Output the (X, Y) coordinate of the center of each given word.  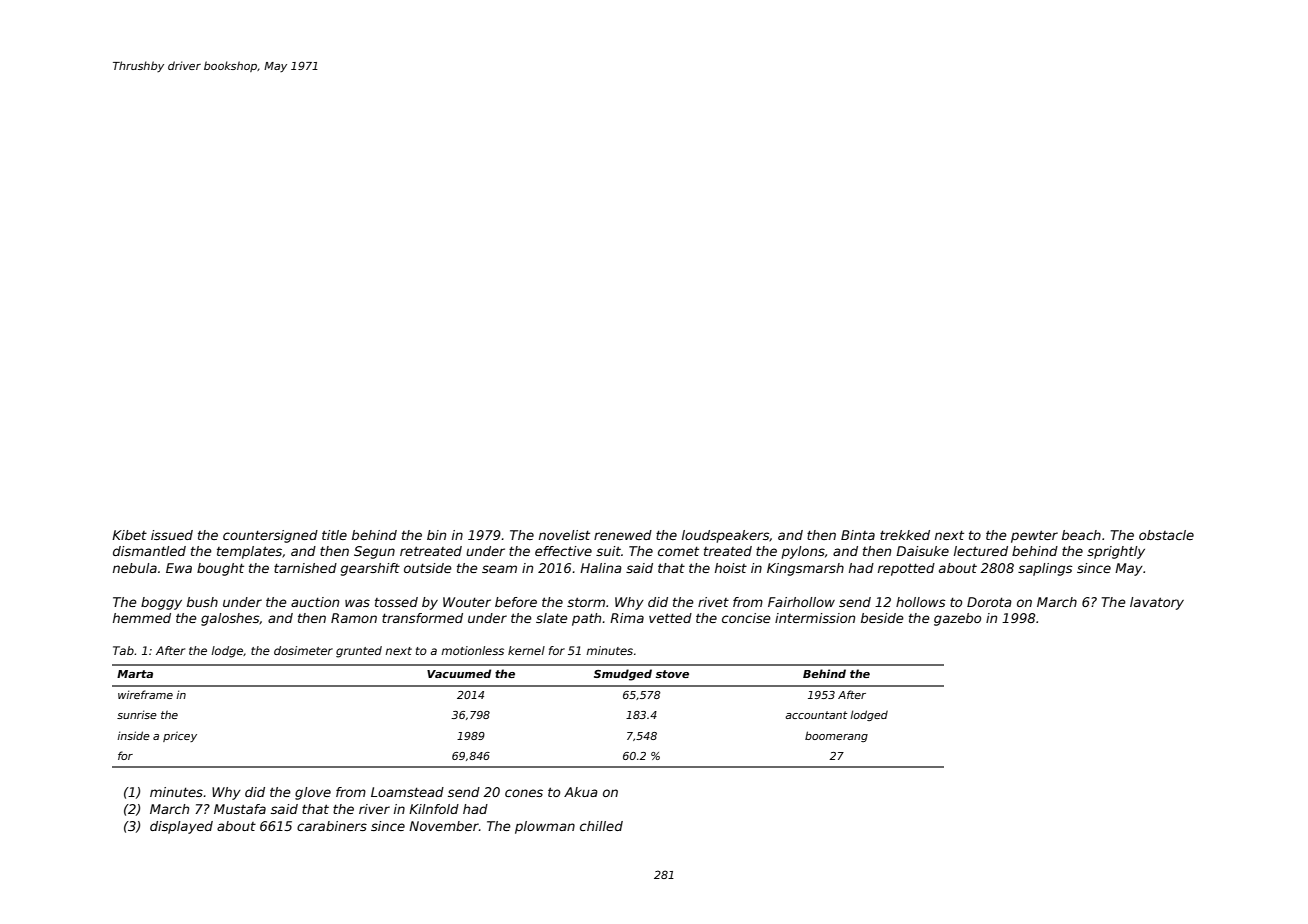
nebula (135, 568)
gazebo (957, 619)
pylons (803, 552)
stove (672, 674)
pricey (180, 736)
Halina (601, 568)
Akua (581, 792)
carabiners (332, 826)
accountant (816, 715)
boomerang (836, 736)
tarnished (305, 568)
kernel (526, 650)
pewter (1034, 536)
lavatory (1157, 603)
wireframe (145, 694)
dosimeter (303, 650)
